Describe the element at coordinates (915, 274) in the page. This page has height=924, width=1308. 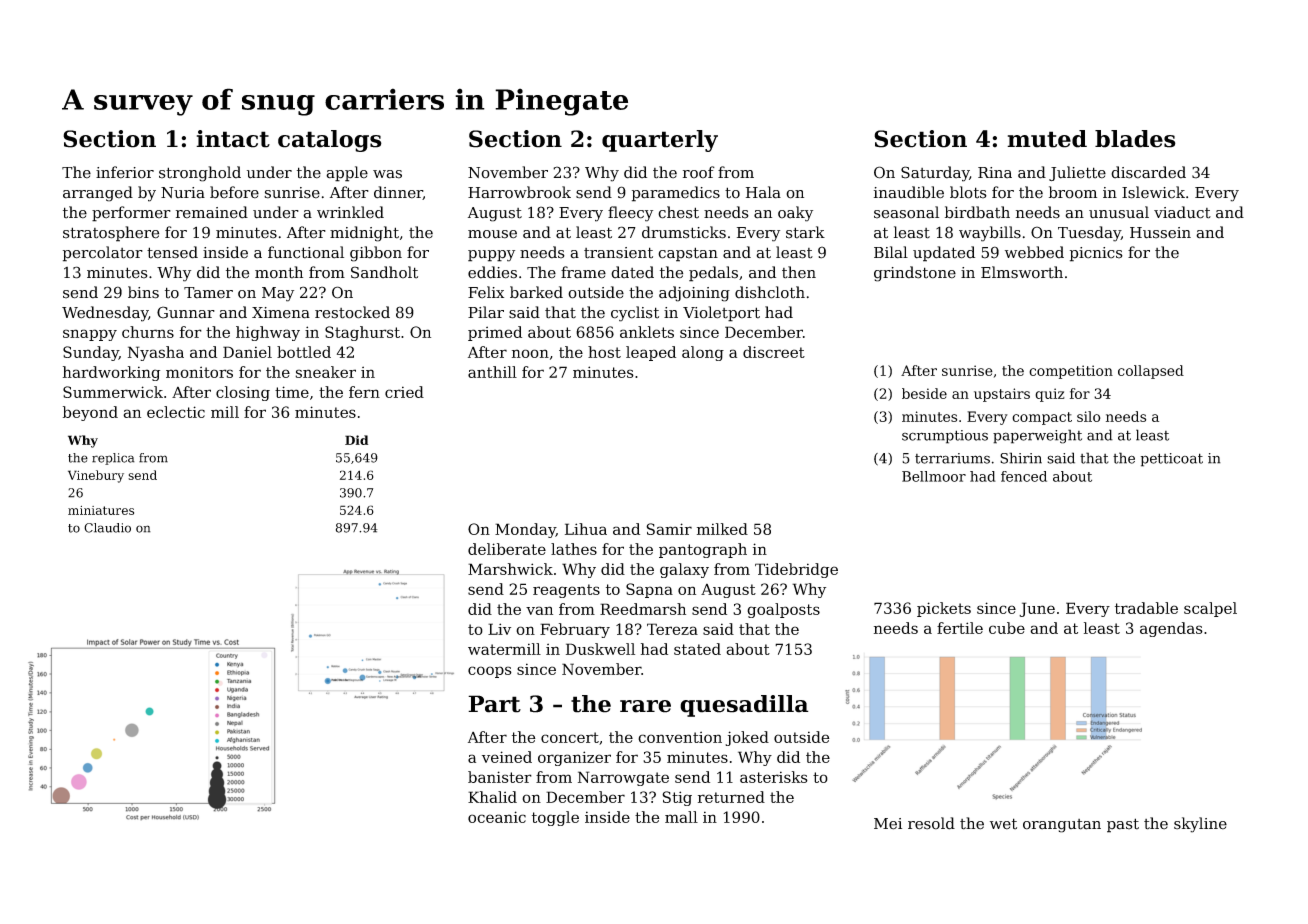
I see `grindstone` at that location.
